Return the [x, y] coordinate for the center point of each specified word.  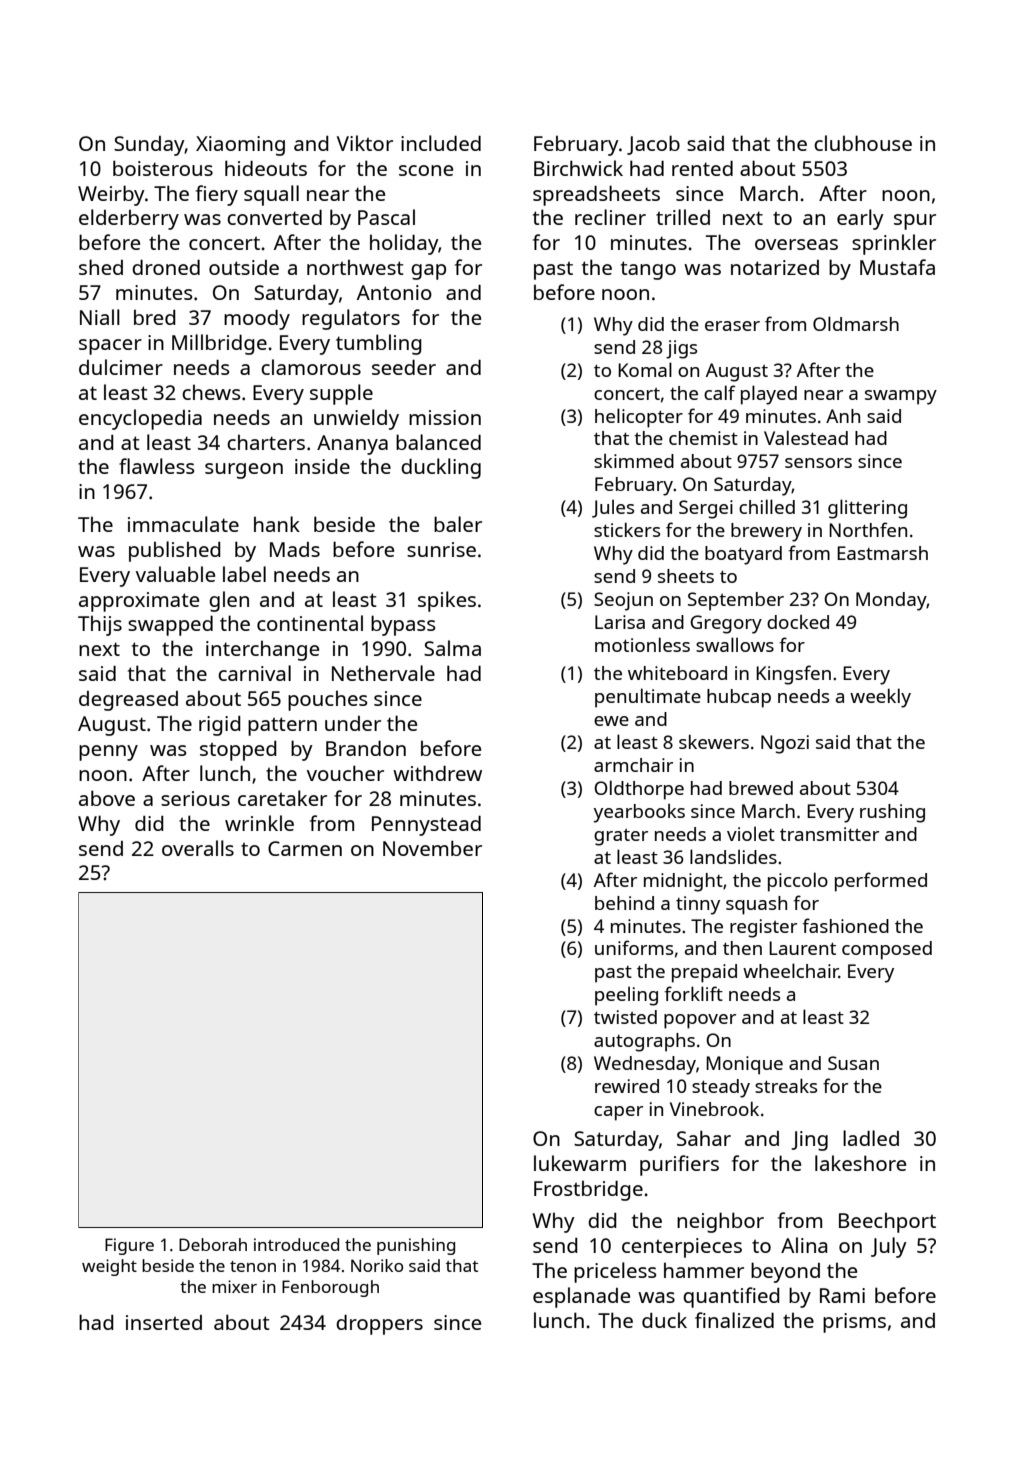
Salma [452, 648]
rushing [892, 813]
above [107, 798]
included [441, 143]
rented [702, 168]
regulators [351, 319]
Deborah [213, 1244]
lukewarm [580, 1163]
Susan [853, 1063]
